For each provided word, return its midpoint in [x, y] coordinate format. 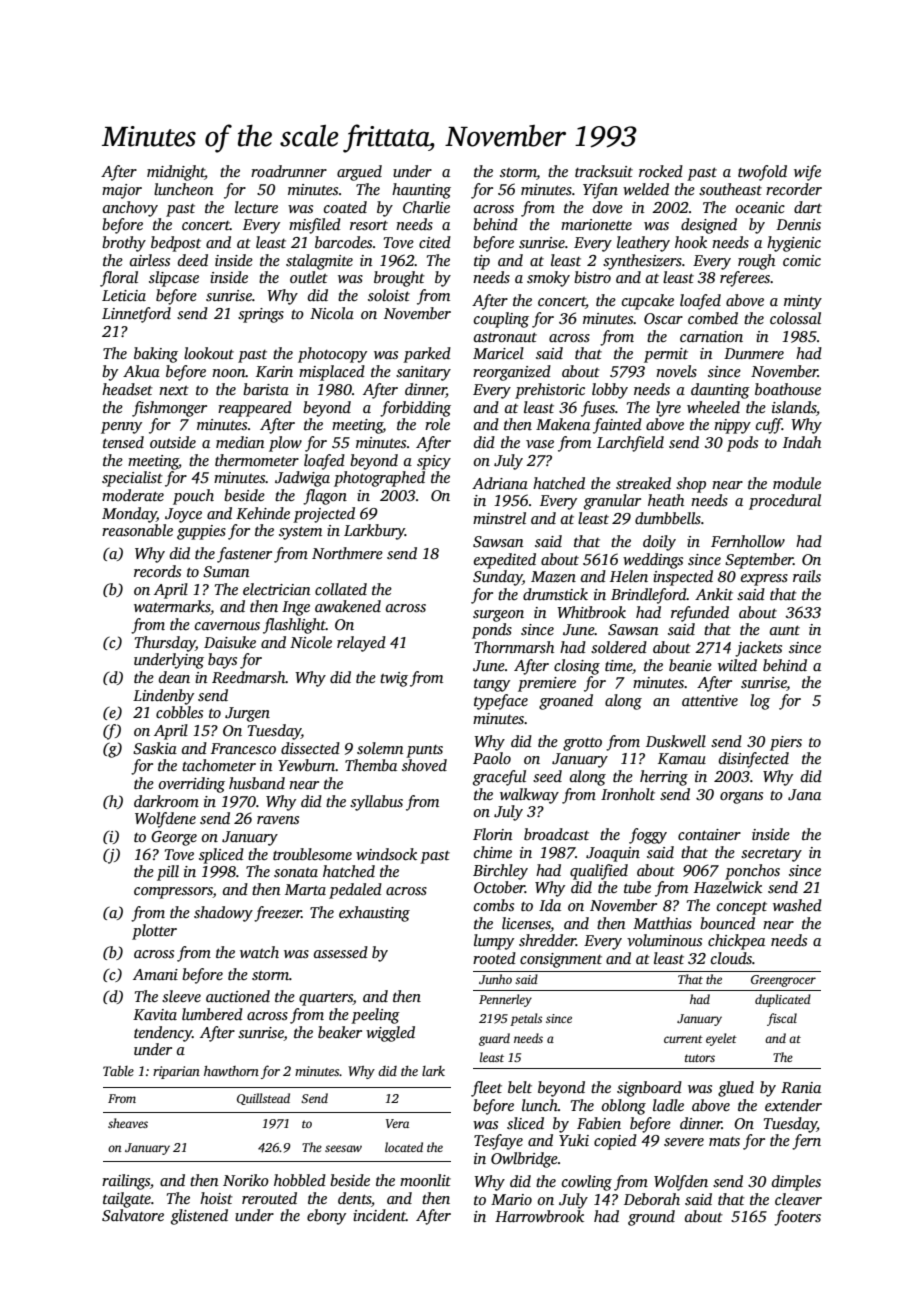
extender [793, 1105]
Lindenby [163, 697]
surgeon [498, 616]
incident [379, 1215]
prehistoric [550, 391]
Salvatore [133, 1215]
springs [261, 315]
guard [494, 1039]
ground [651, 1218]
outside [173, 442]
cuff [769, 426]
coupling [501, 320]
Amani [155, 974]
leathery [643, 244]
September [759, 561]
